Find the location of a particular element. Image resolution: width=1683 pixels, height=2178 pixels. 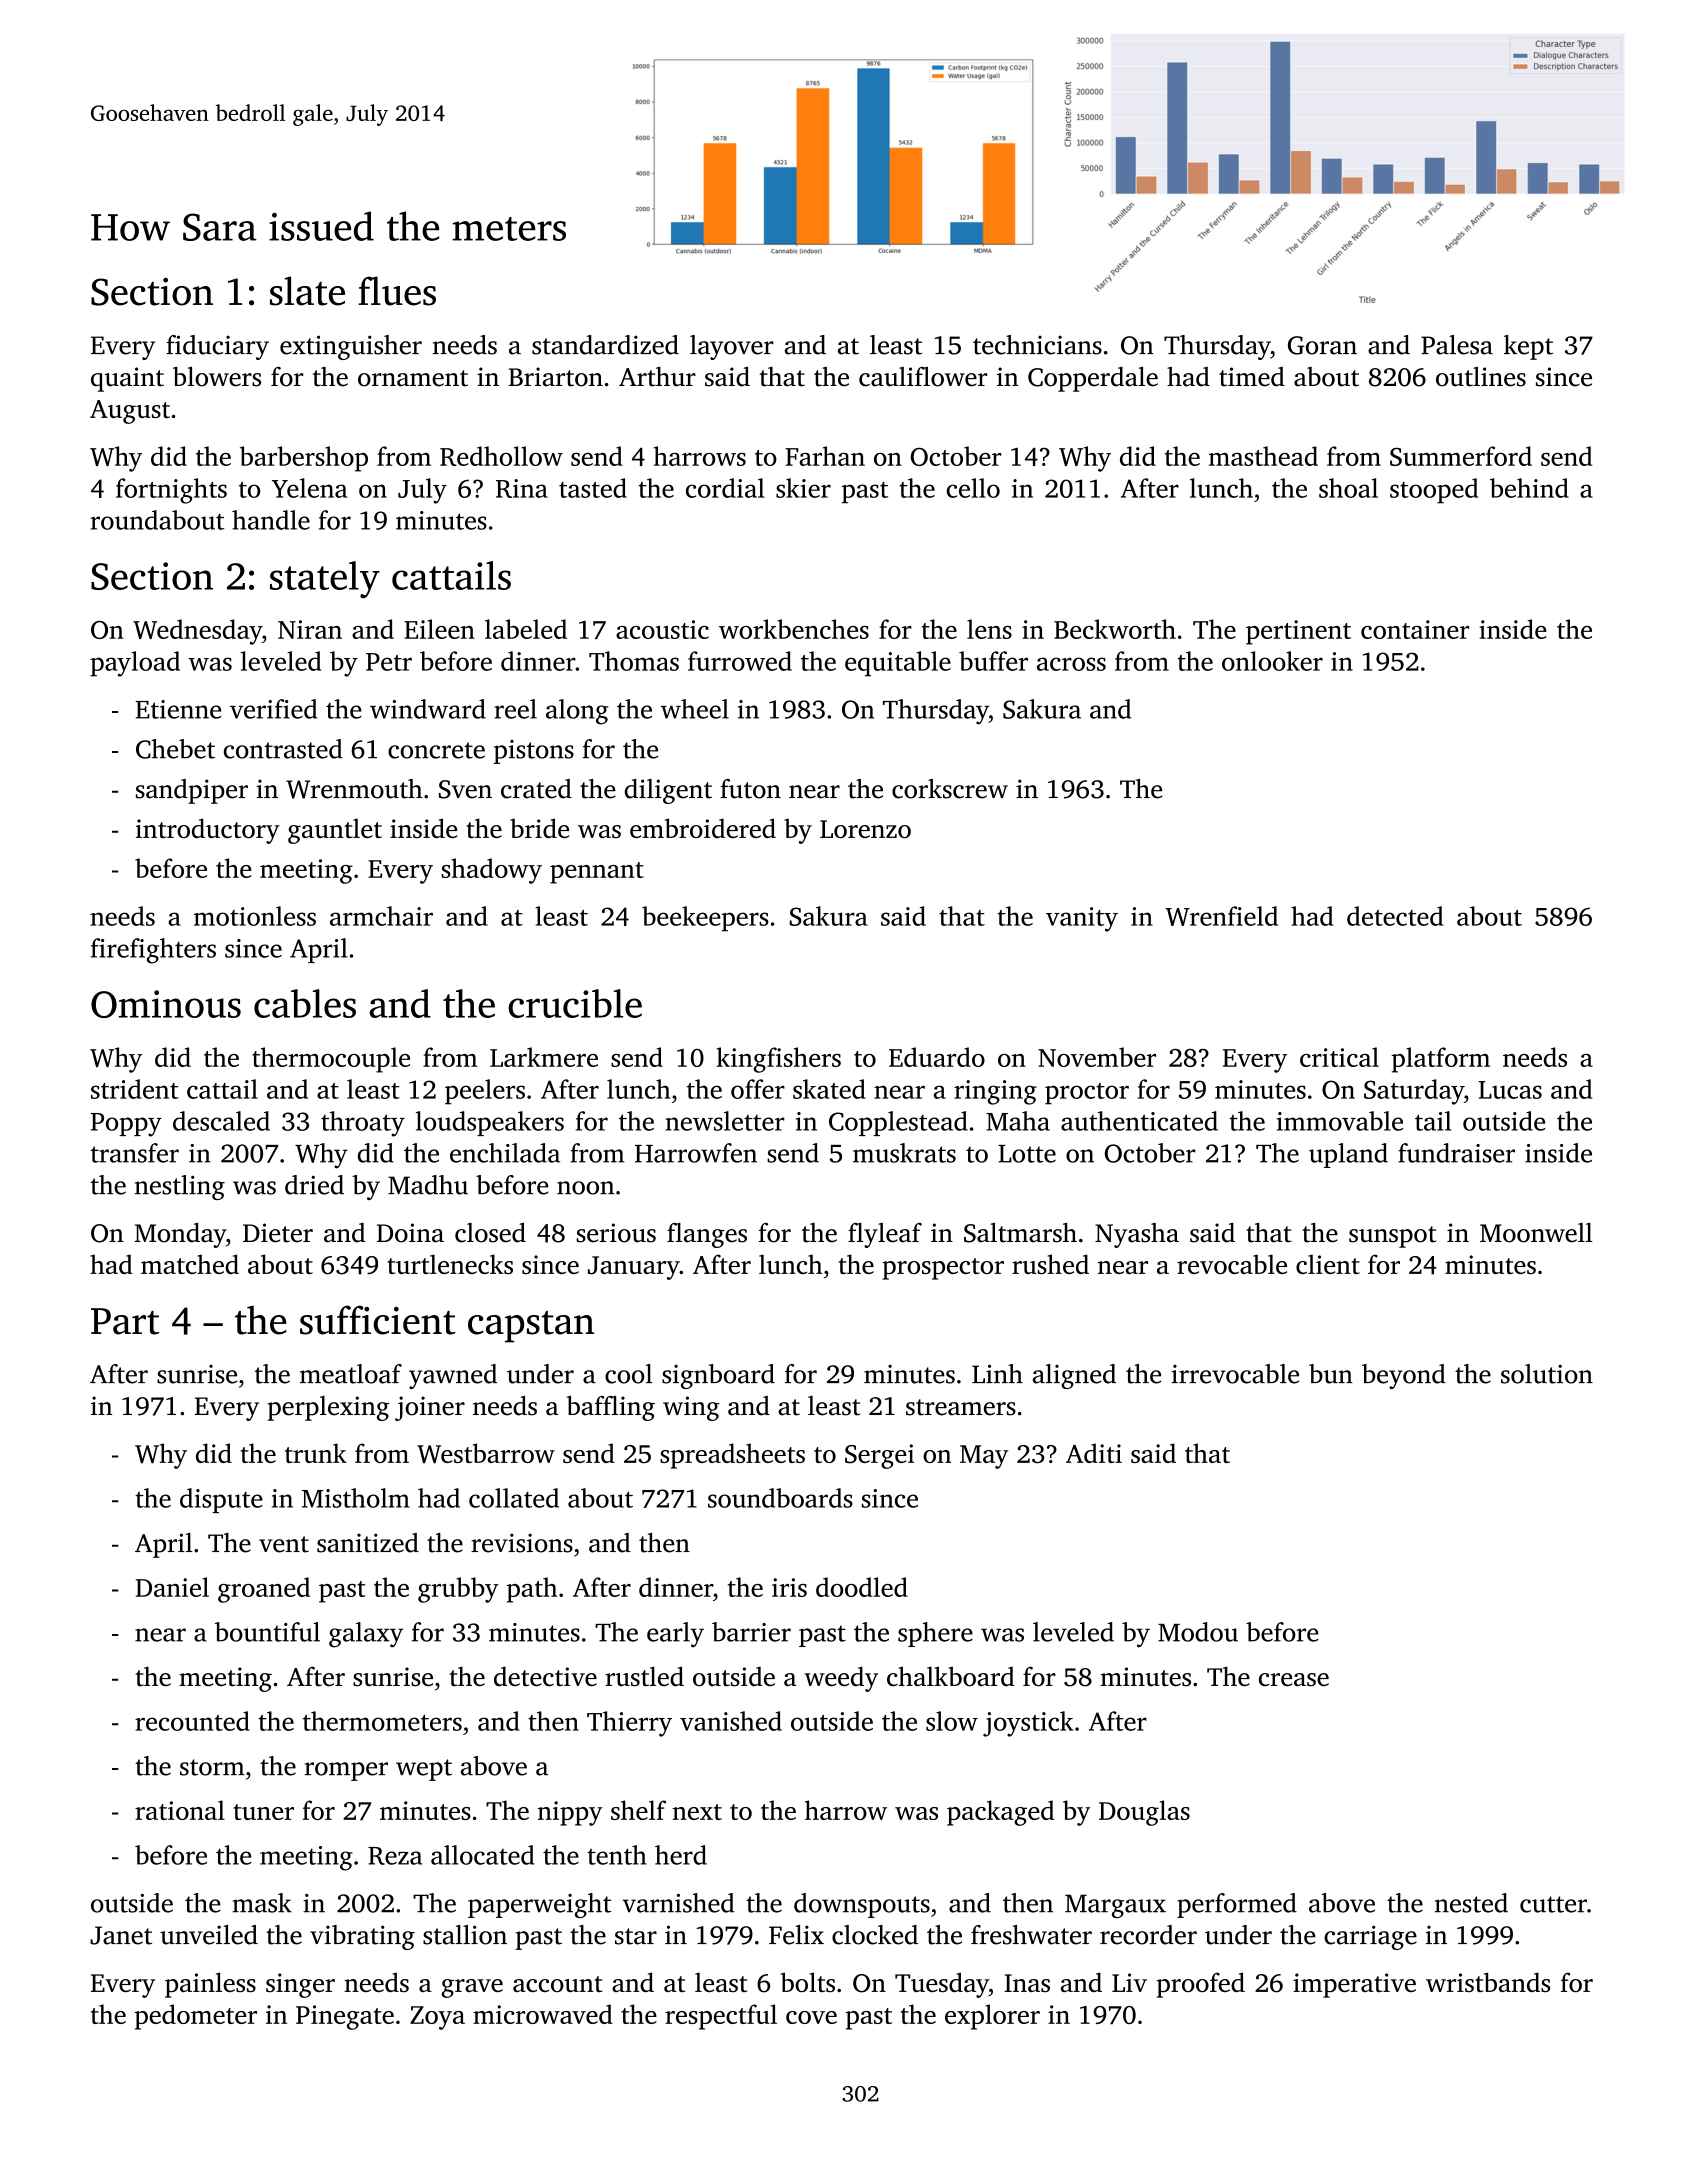

detected is located at coordinates (1395, 916).
